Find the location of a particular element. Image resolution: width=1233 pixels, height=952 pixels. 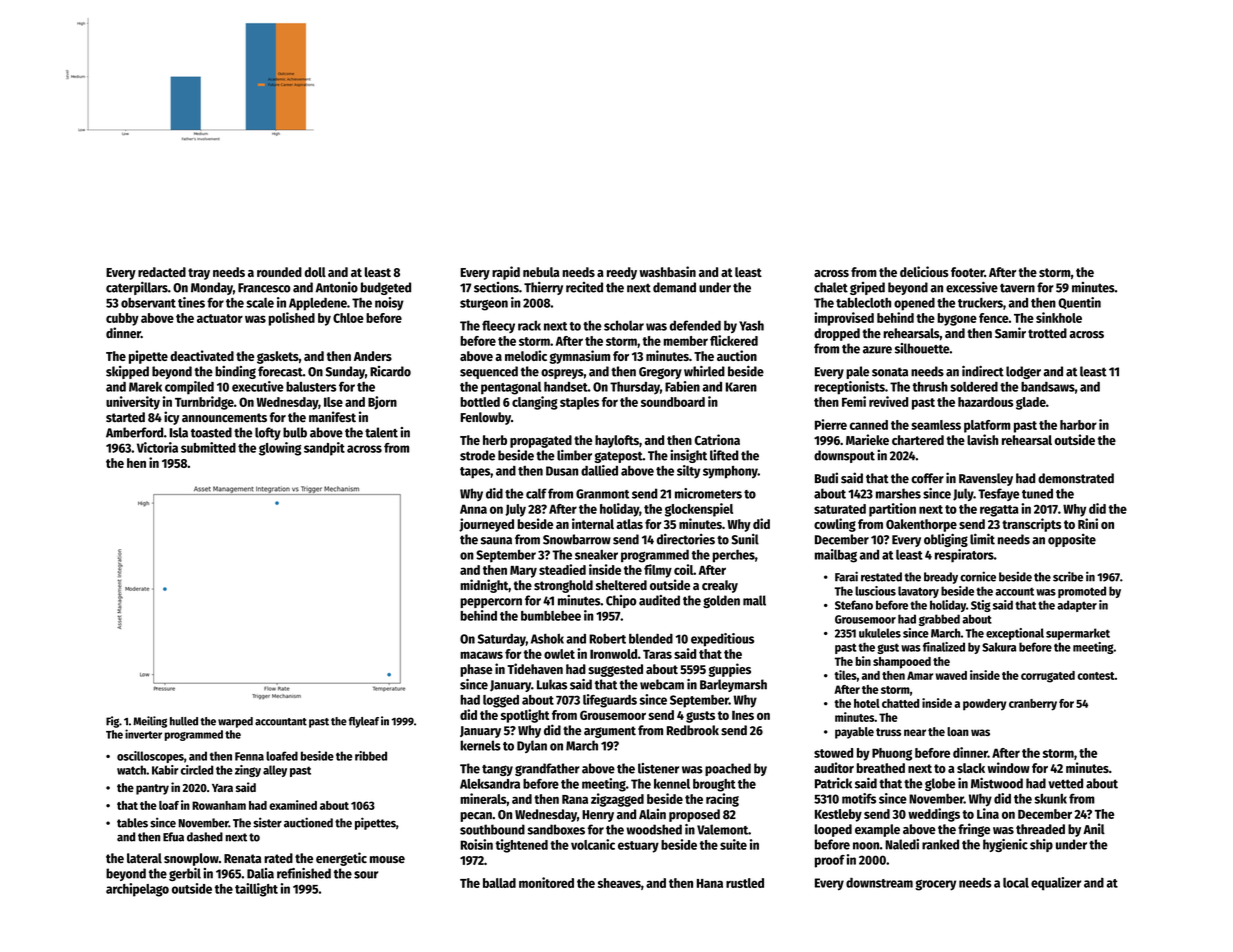

Fabien is located at coordinates (682, 386).
